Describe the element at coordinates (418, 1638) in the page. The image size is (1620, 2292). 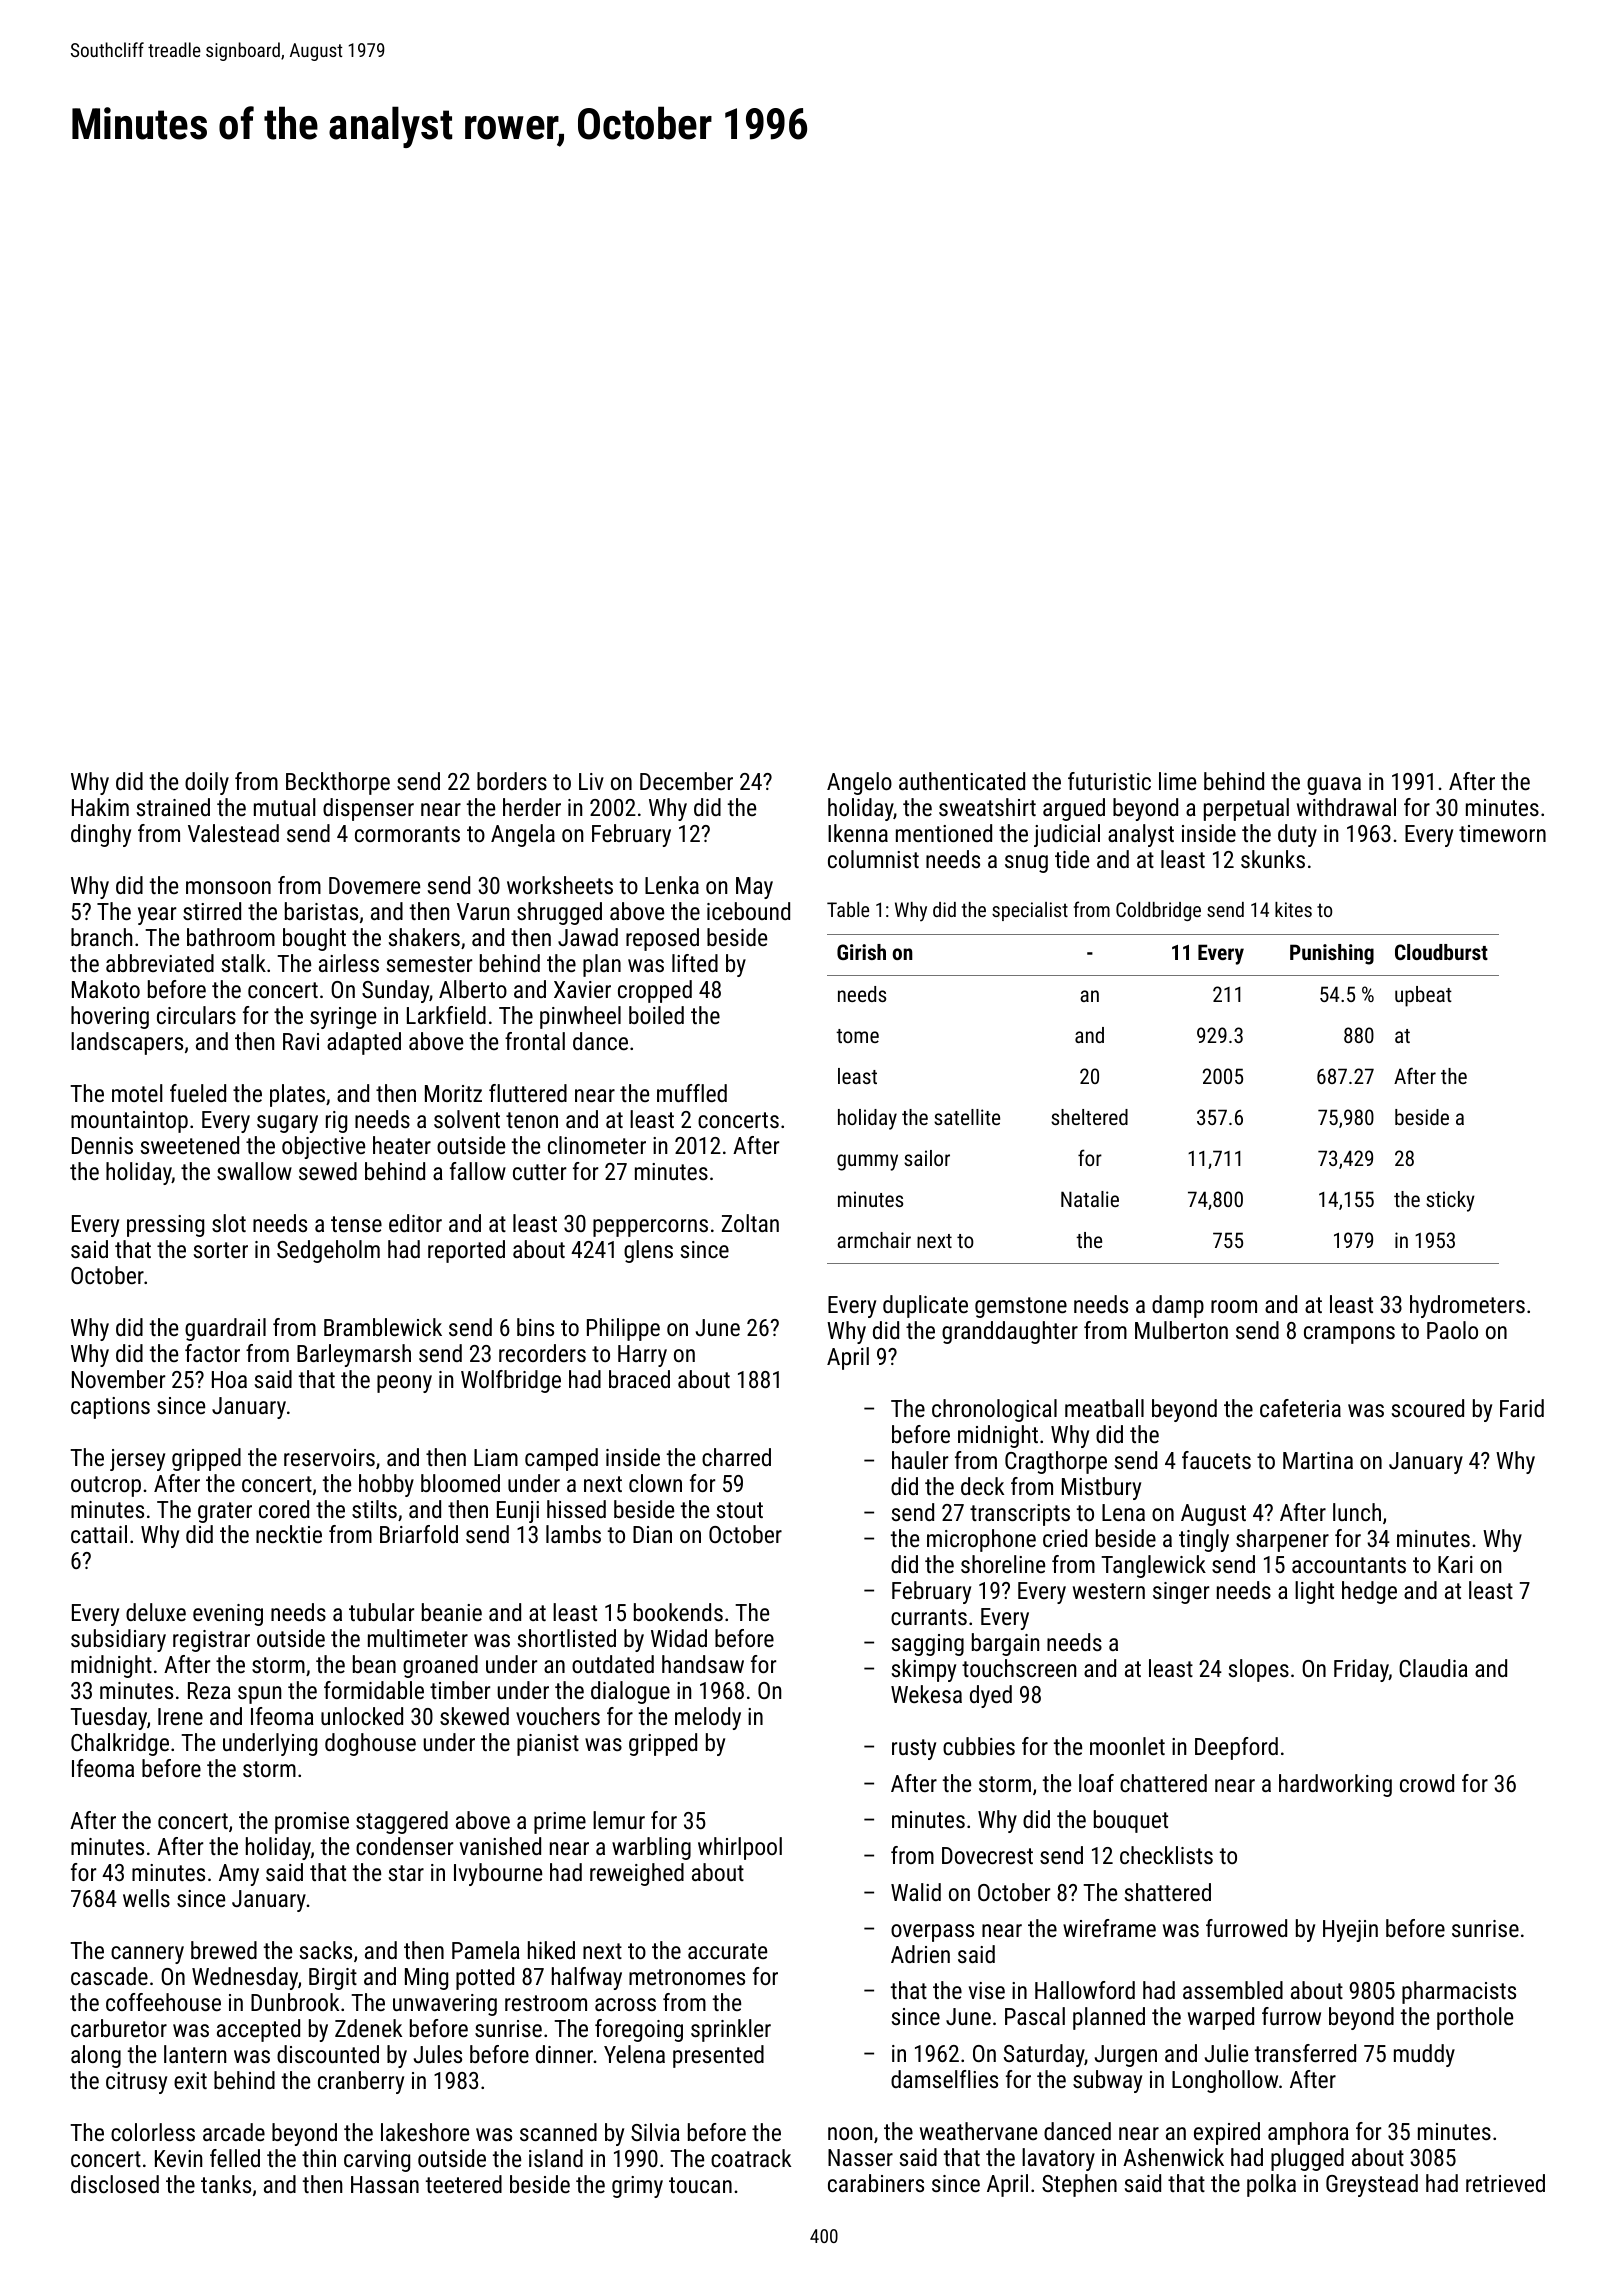
I see `multimeter` at that location.
